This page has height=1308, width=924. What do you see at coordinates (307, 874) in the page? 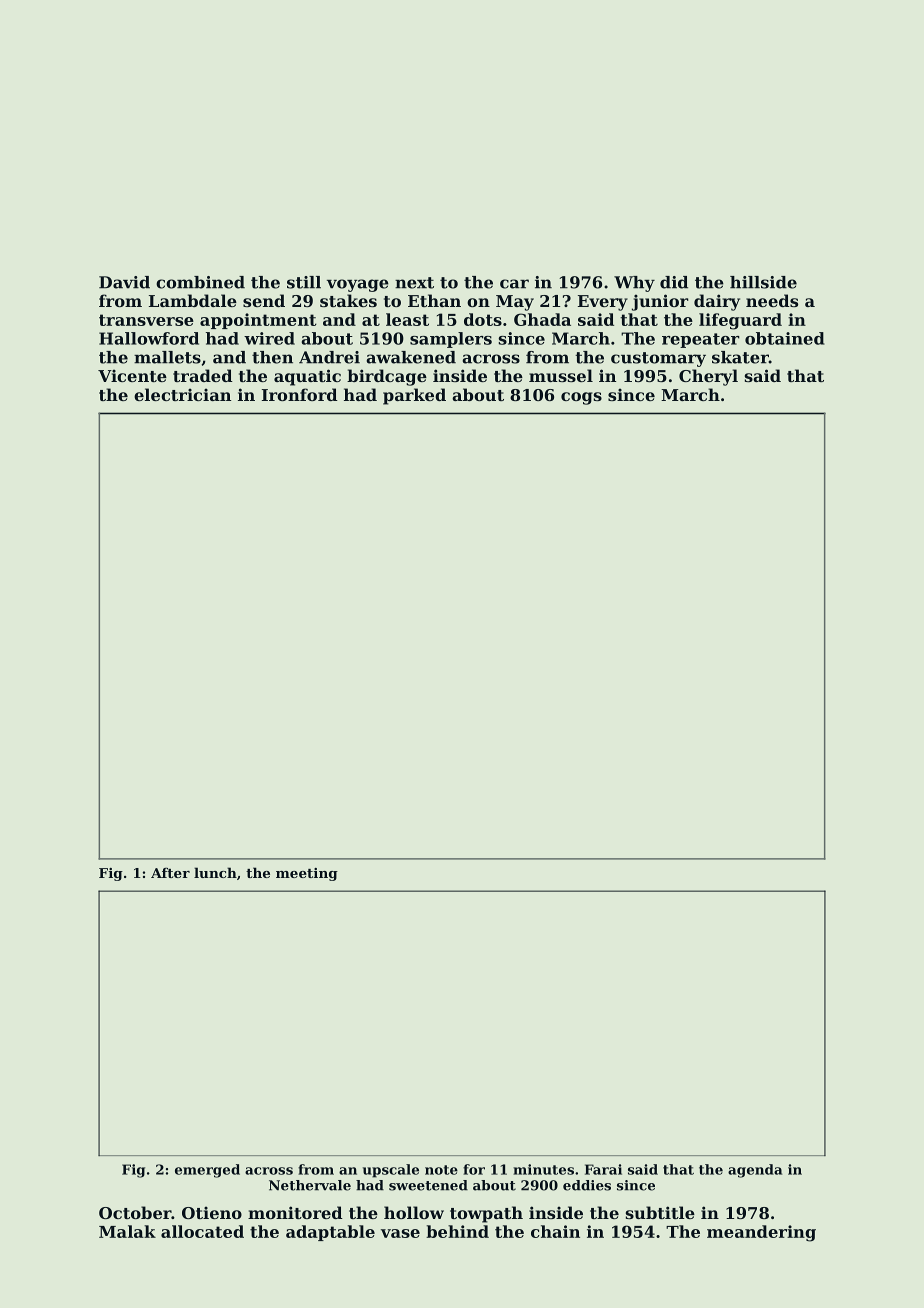
I see `meeting` at bounding box center [307, 874].
